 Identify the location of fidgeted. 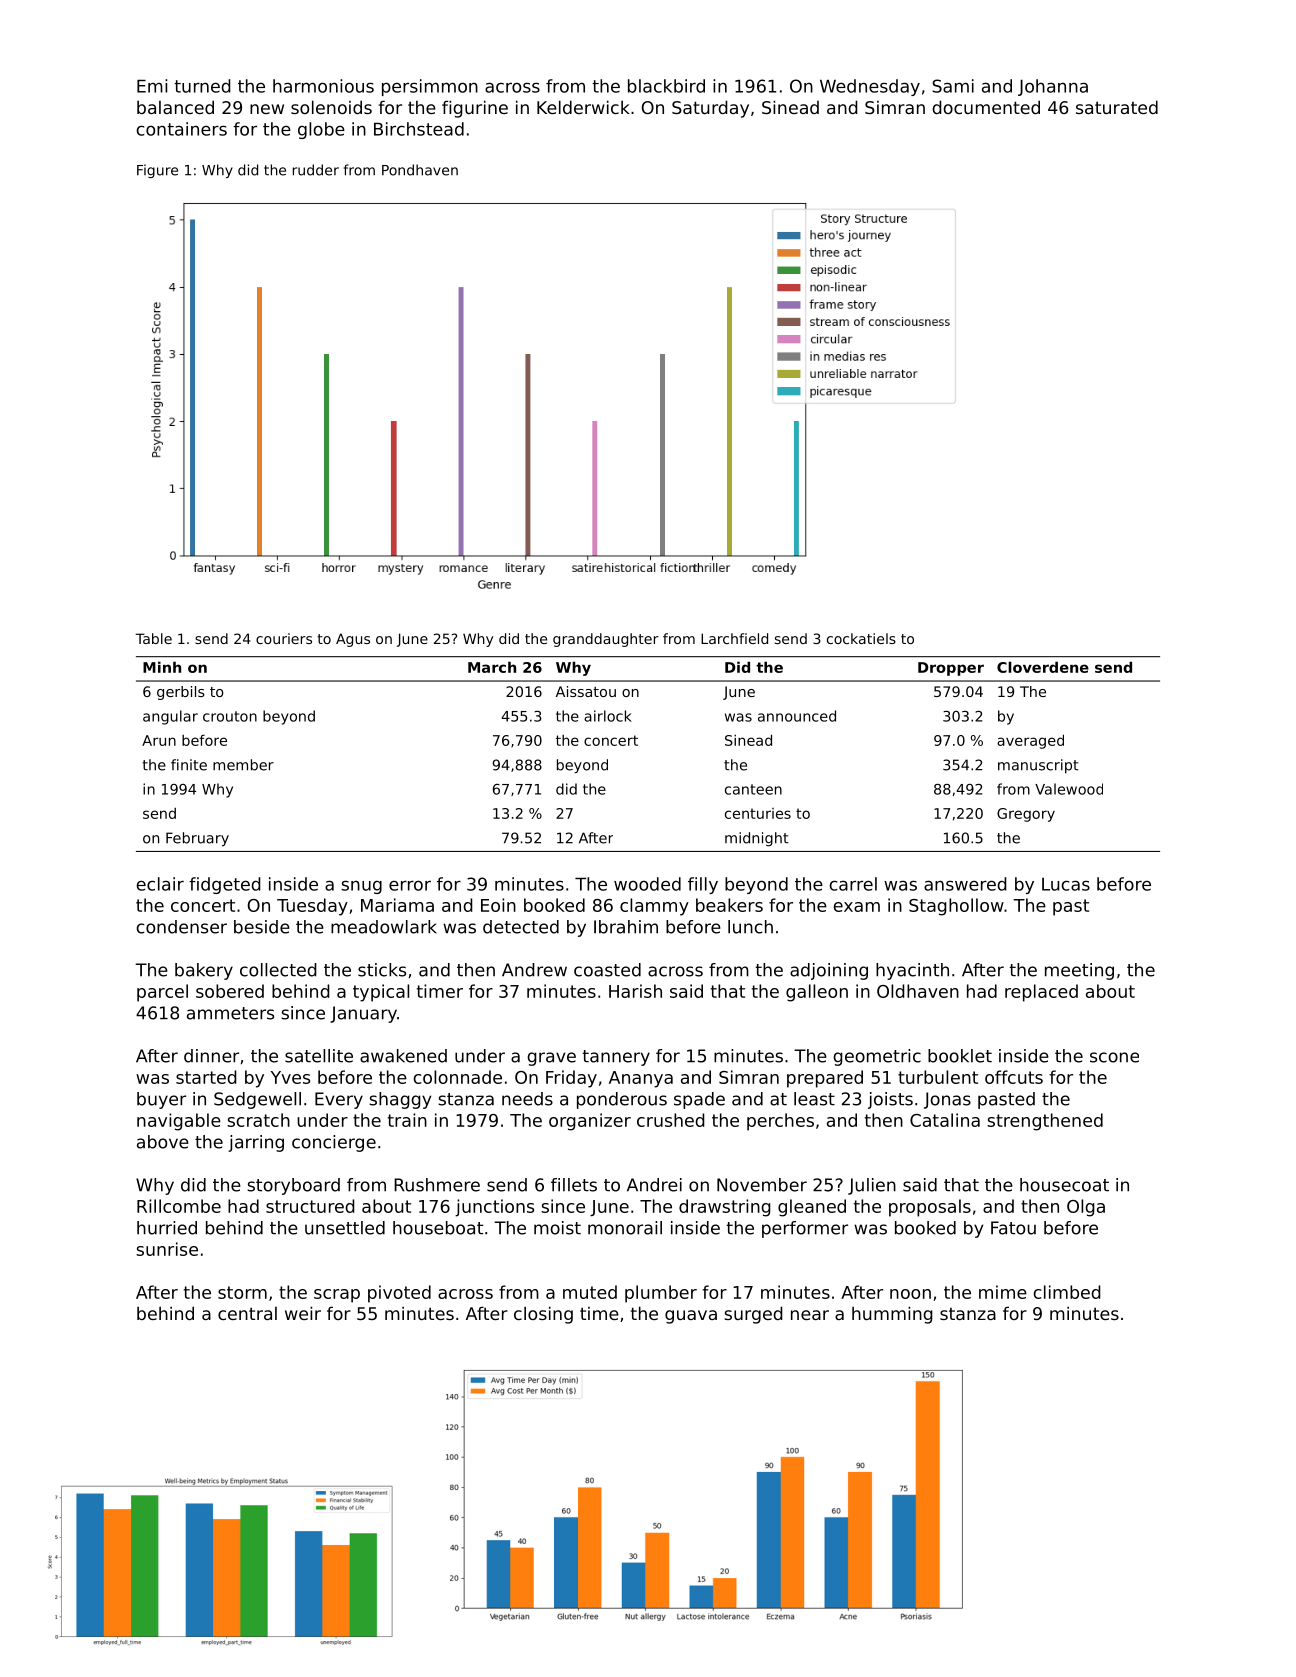
(225, 885).
